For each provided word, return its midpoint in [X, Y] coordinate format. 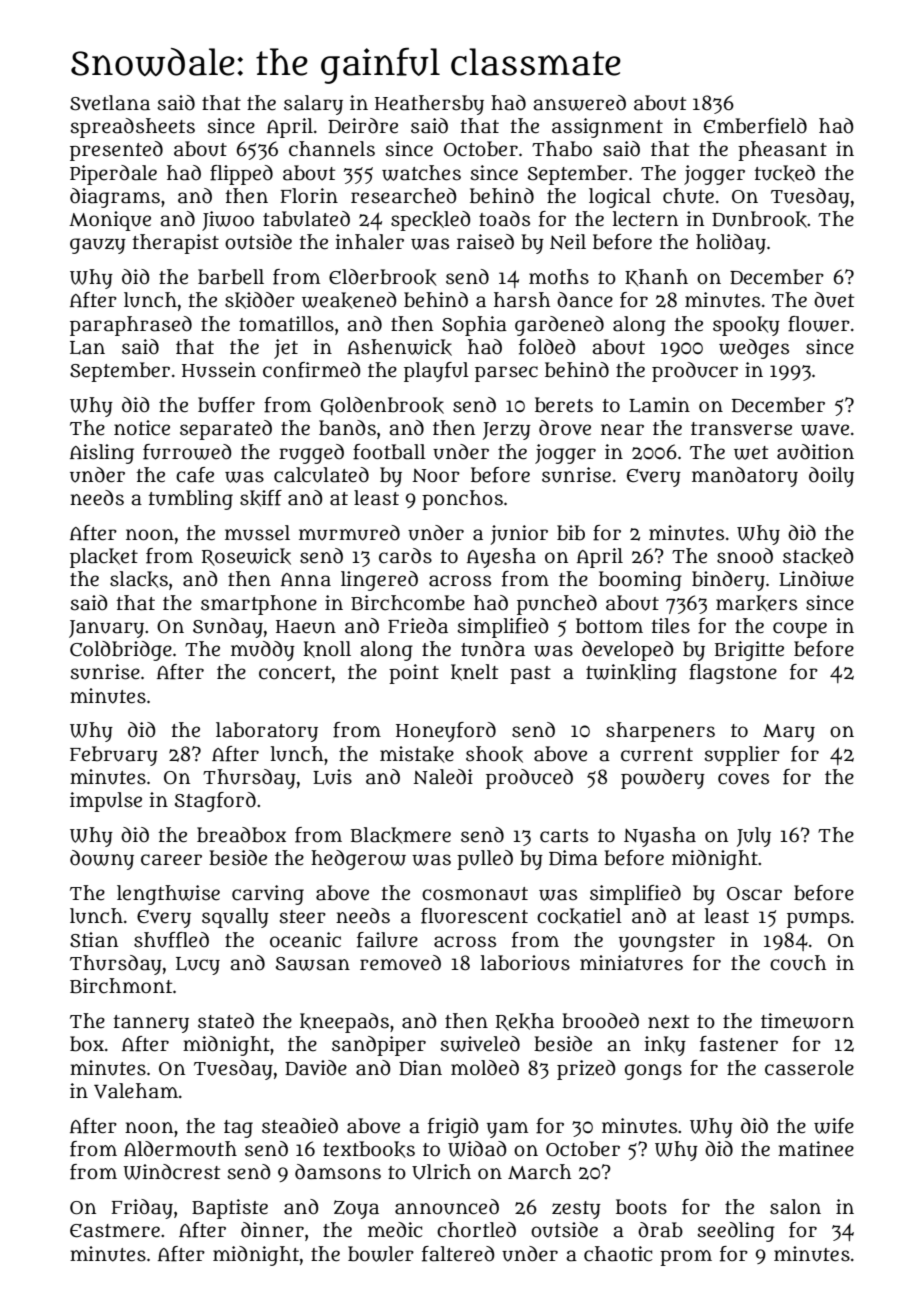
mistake [417, 754]
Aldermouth [180, 1149]
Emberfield [755, 126]
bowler [381, 1254]
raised [485, 242]
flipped [241, 175]
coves [743, 779]
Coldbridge [121, 651]
